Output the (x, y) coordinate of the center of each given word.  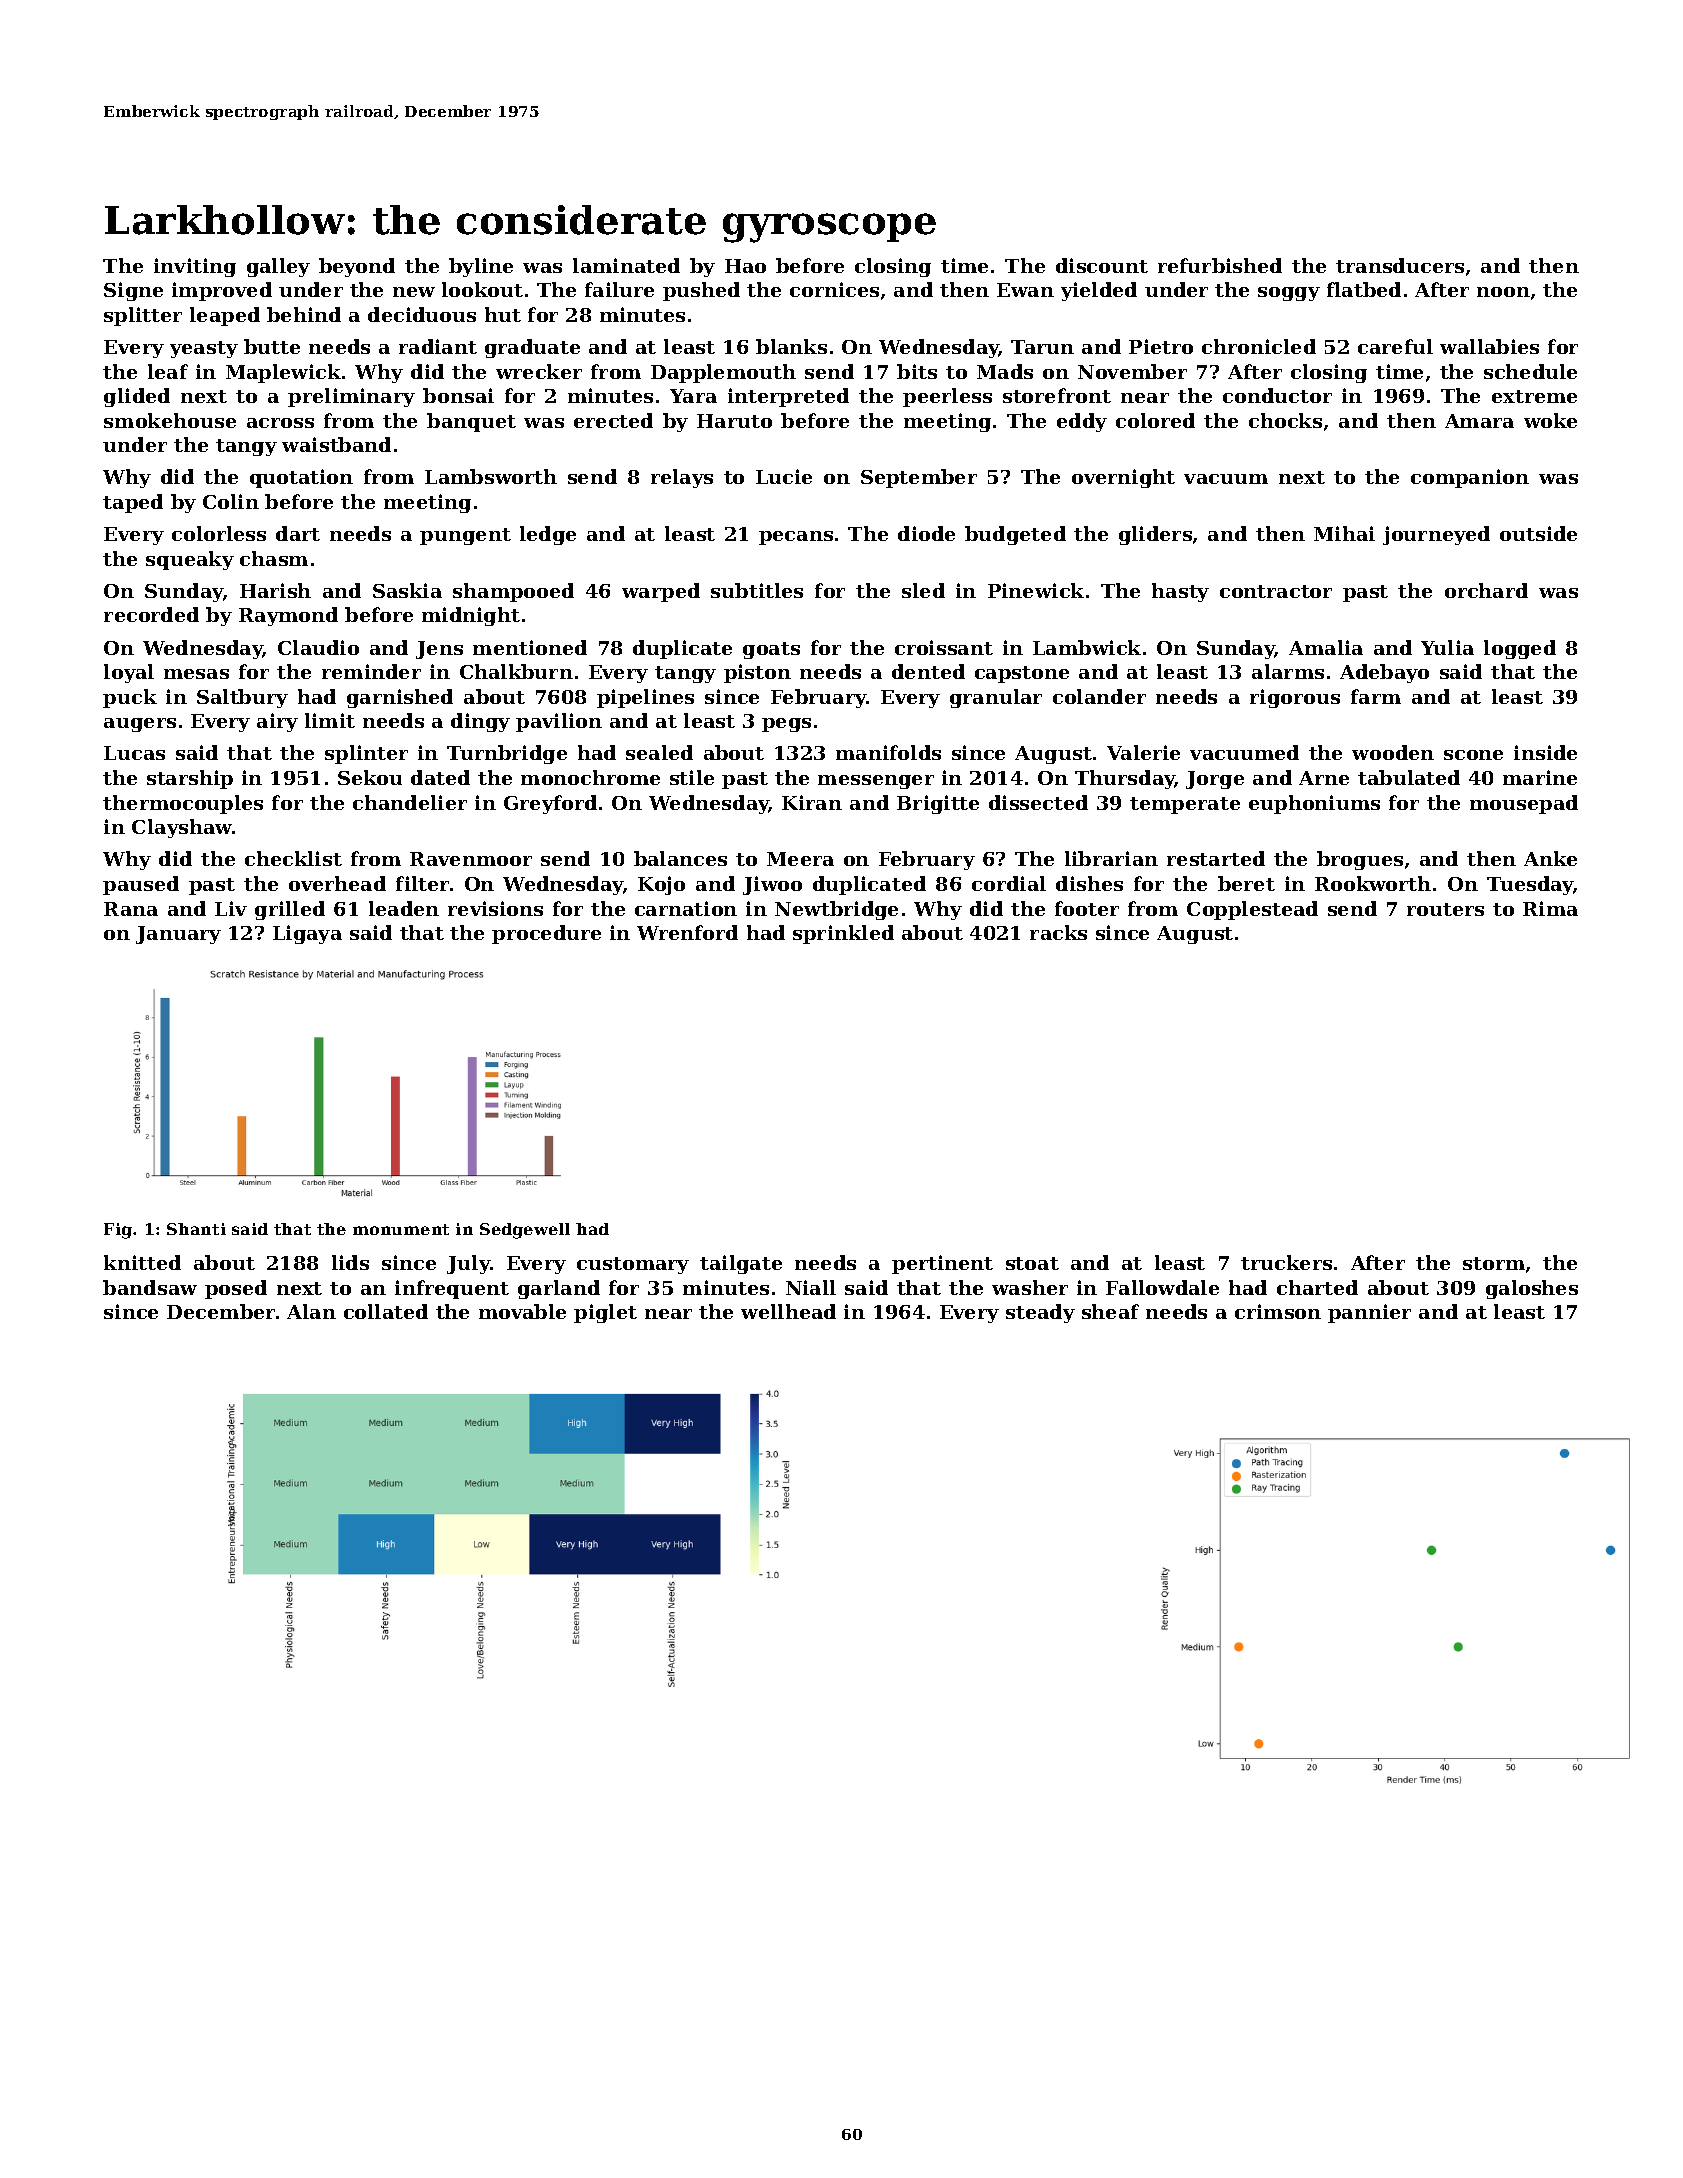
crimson (1278, 1311)
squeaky (190, 560)
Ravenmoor (471, 859)
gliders (1155, 535)
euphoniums (1314, 804)
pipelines (645, 698)
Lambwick (1087, 647)
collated (386, 1311)
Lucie (784, 476)
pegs (786, 725)
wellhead (788, 1311)
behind (304, 314)
